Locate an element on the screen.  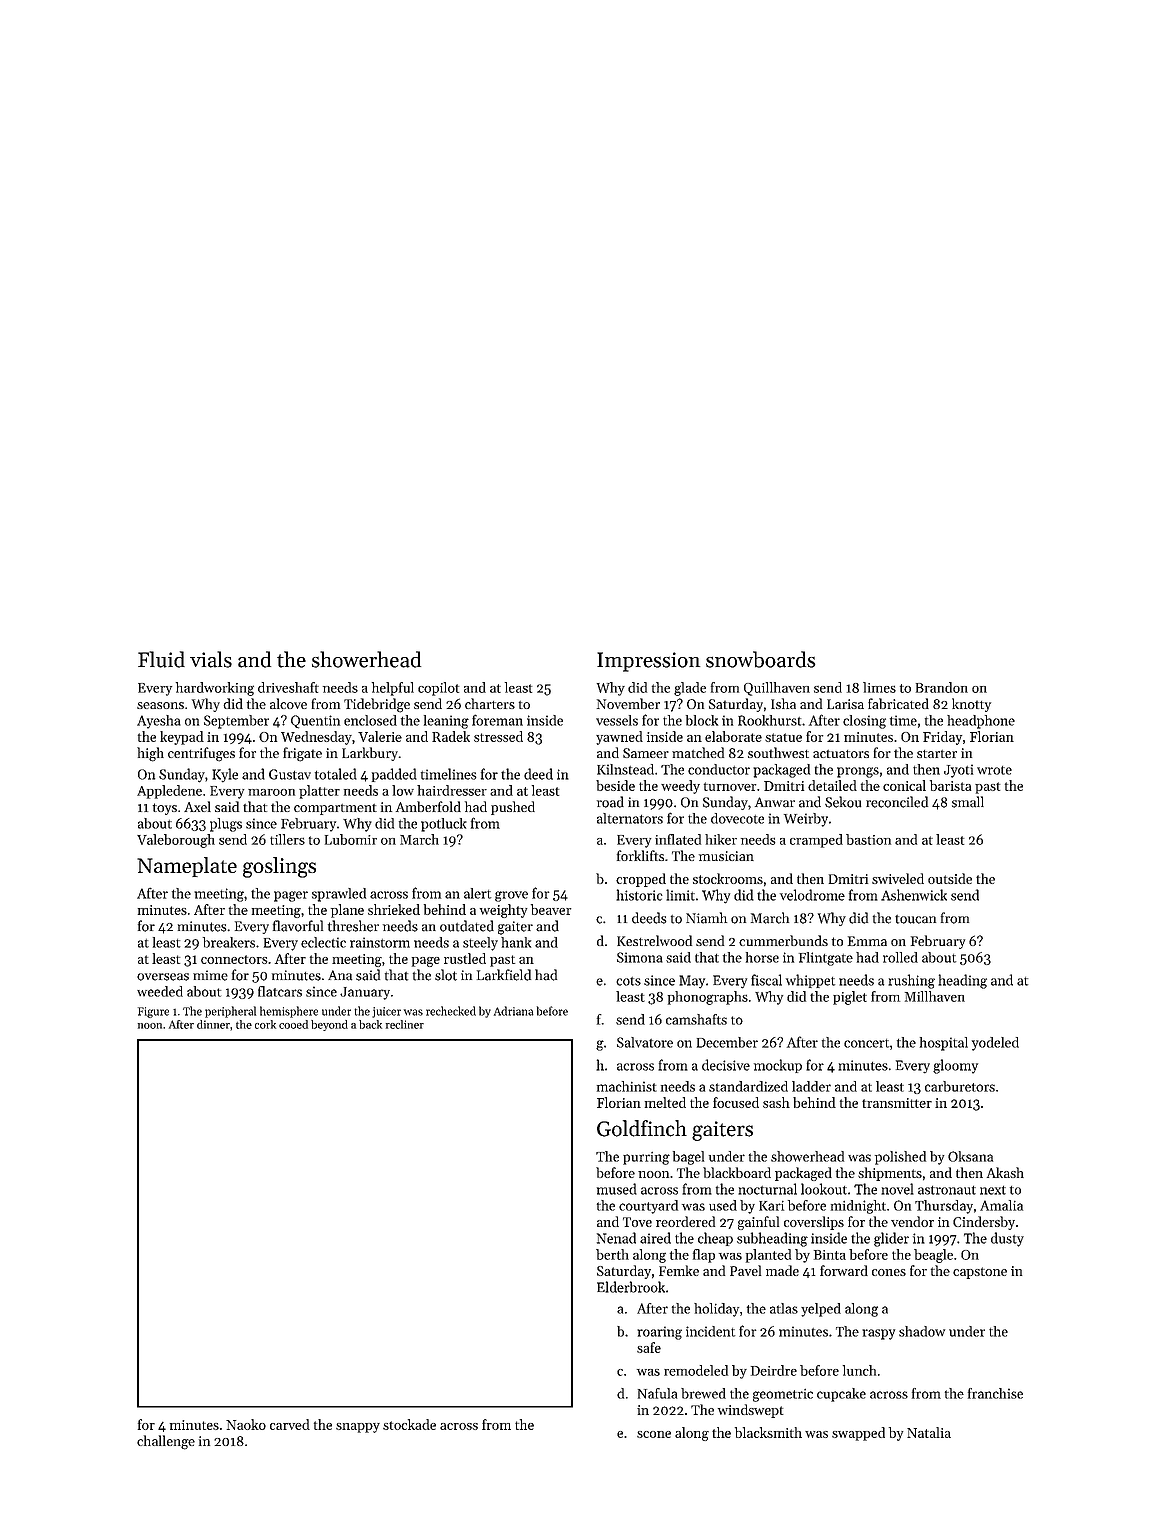
hospital is located at coordinates (944, 1044).
